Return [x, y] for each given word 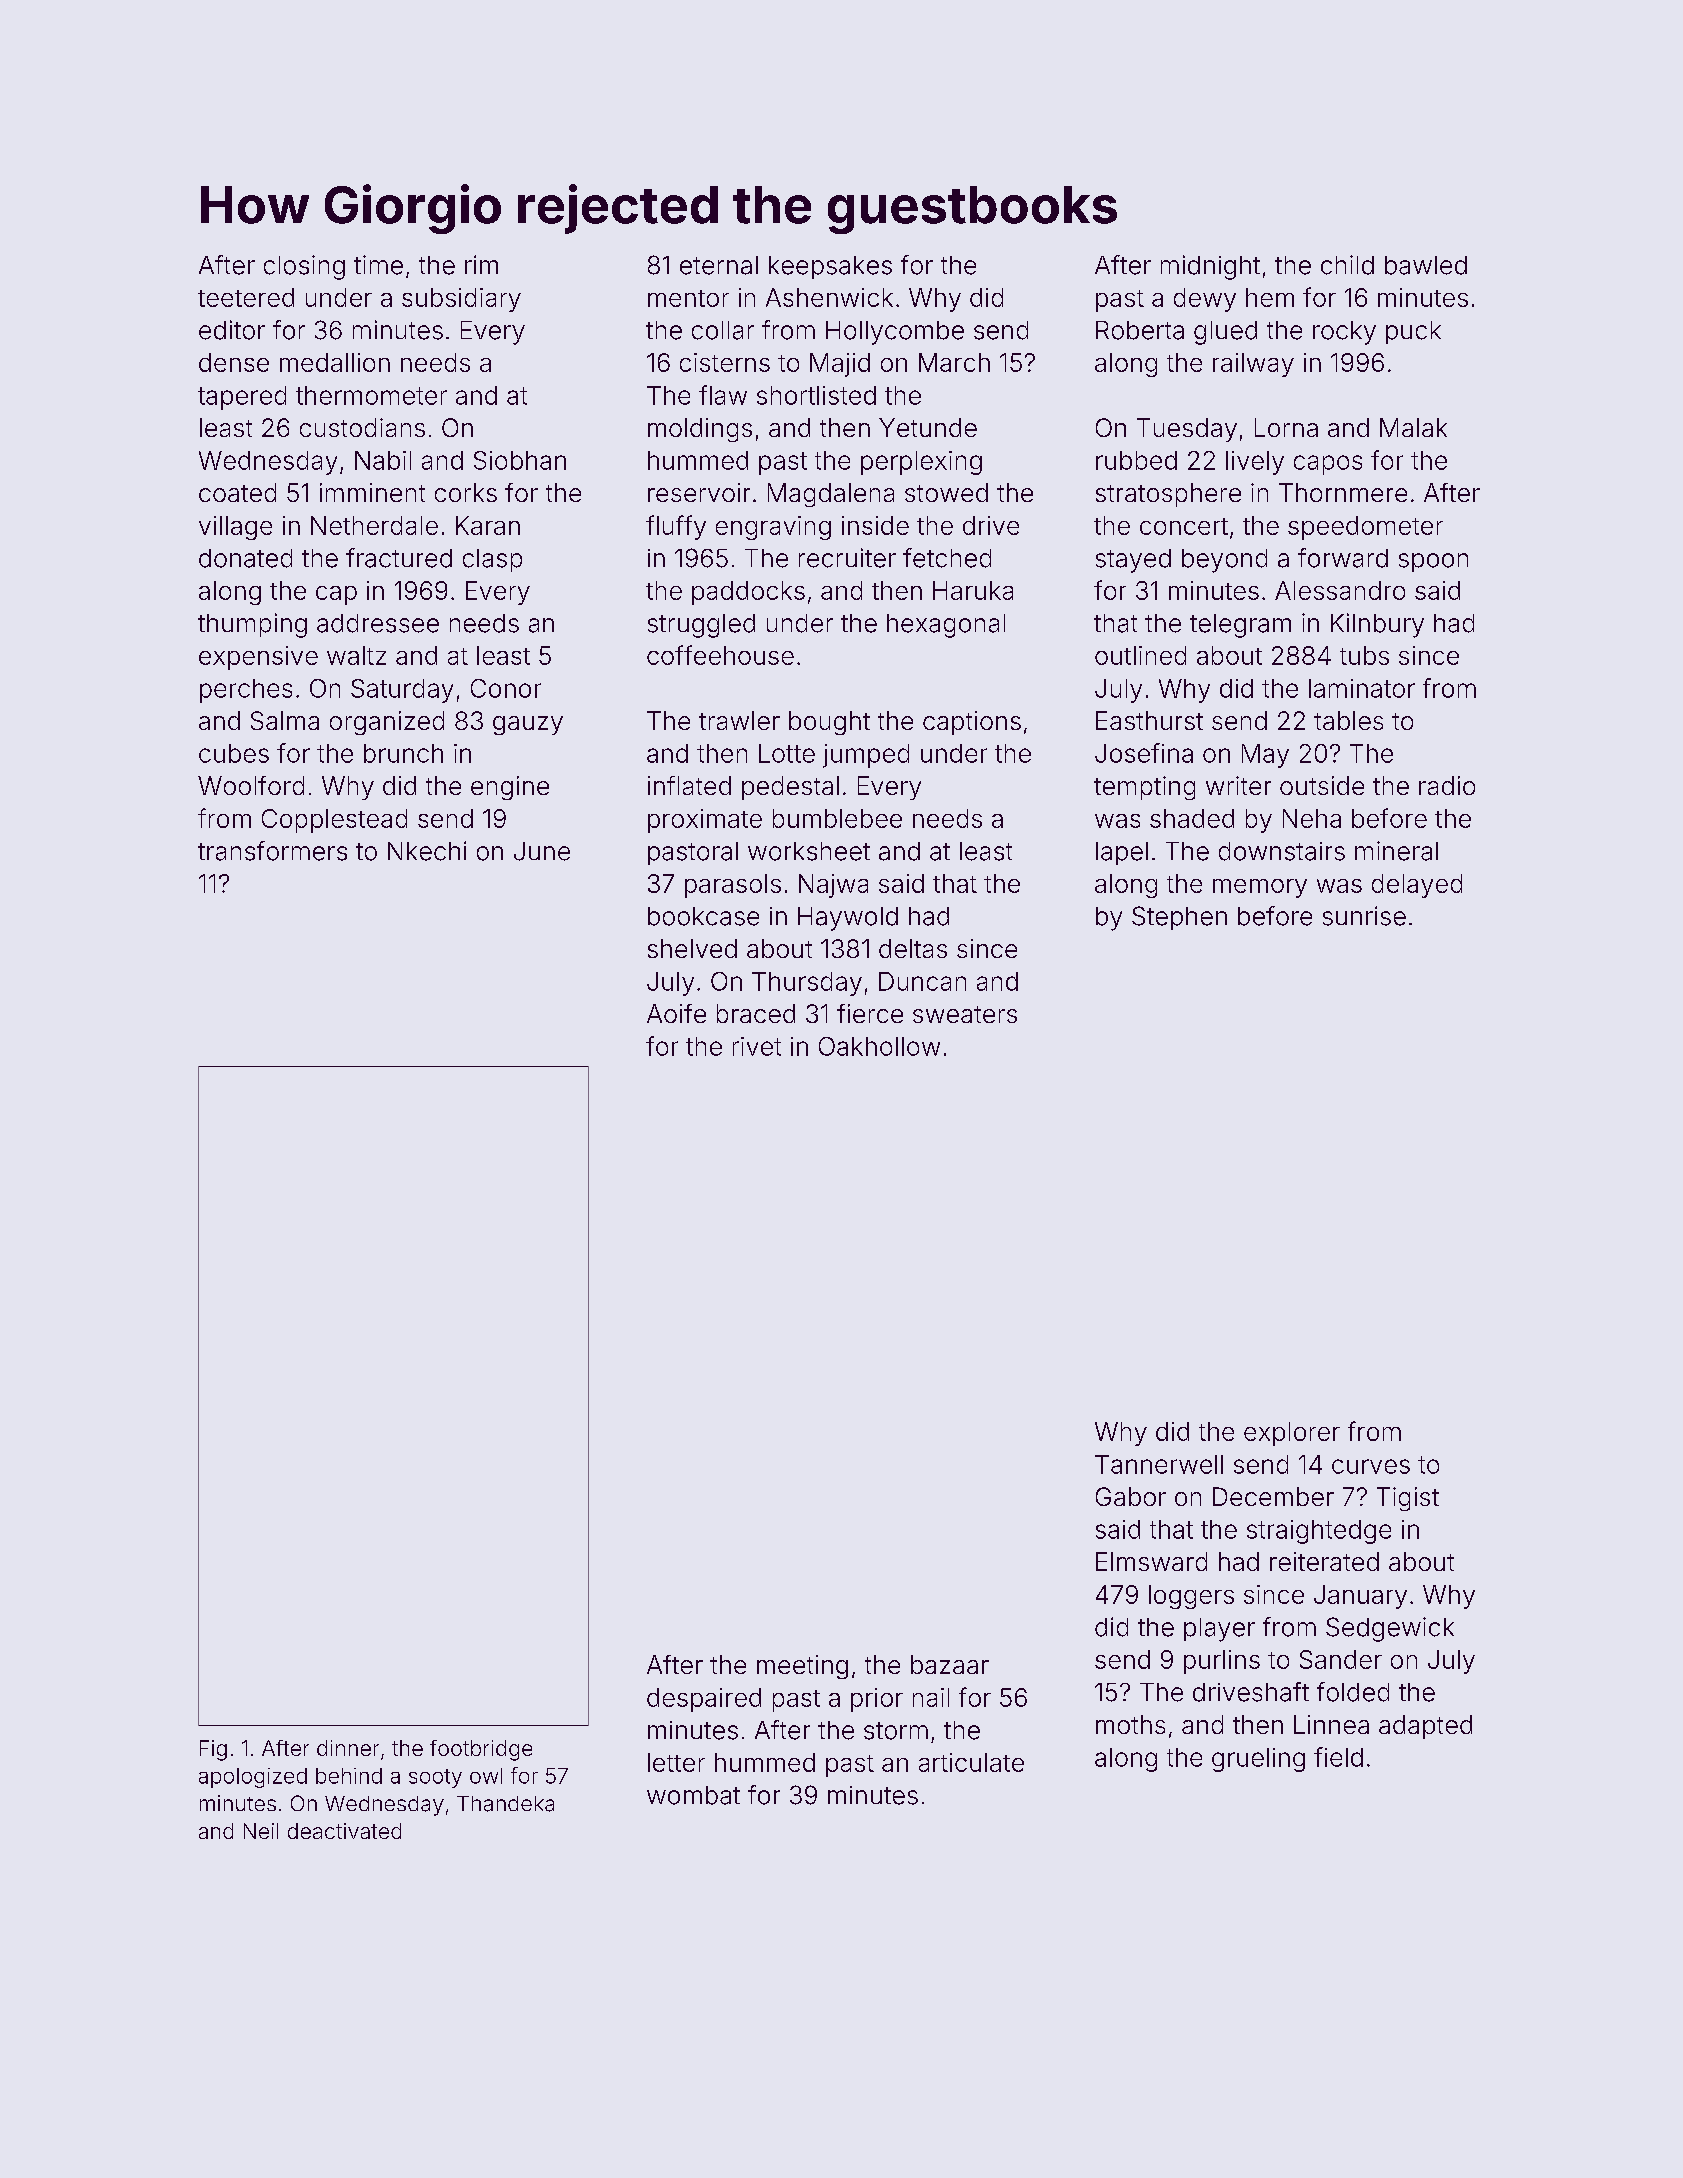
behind [349, 1776]
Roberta [1140, 330]
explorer [1292, 1434]
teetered [246, 297]
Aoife [676, 1013]
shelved [692, 948]
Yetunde [928, 427]
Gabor [1131, 1496]
